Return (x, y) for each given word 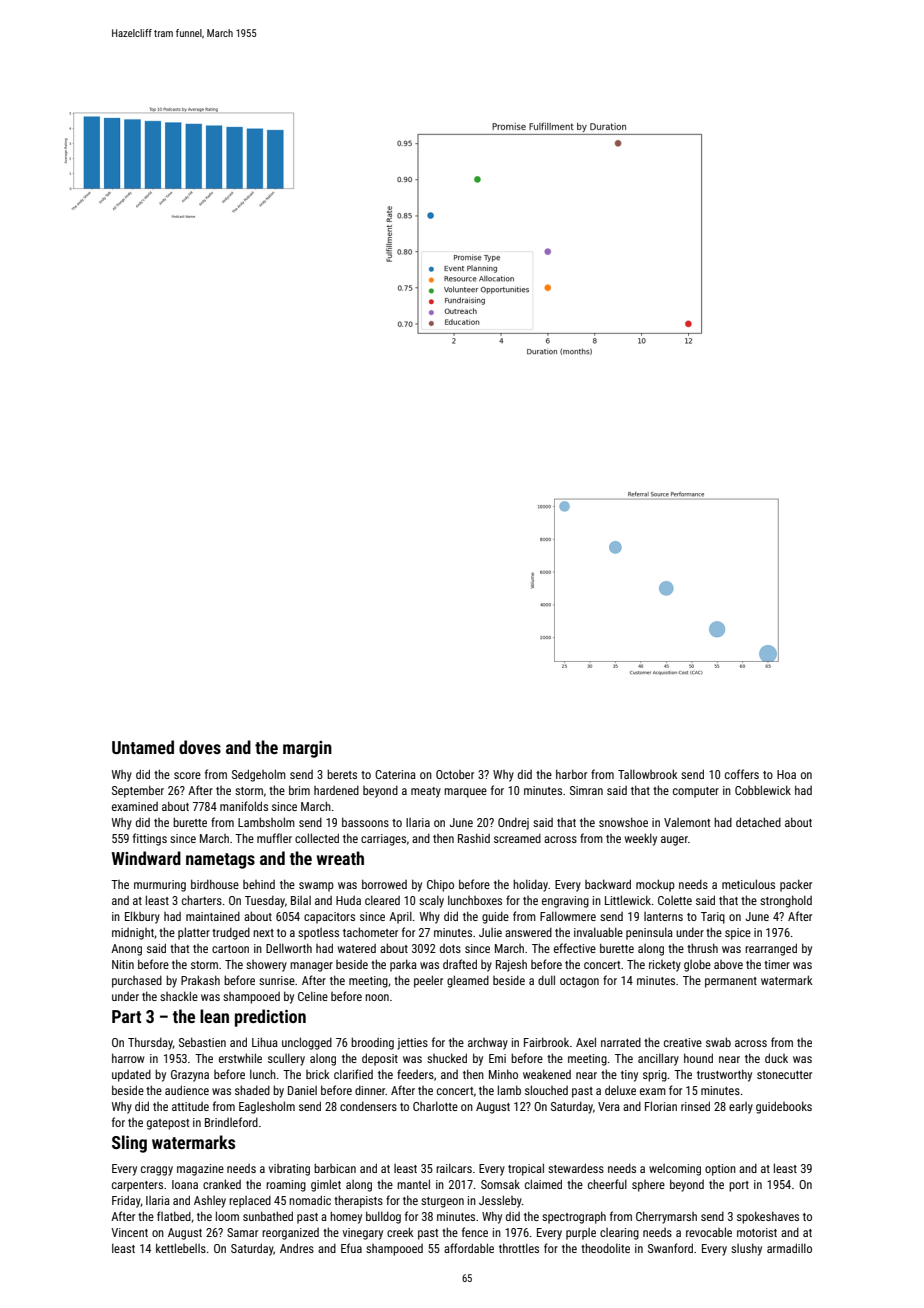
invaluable (598, 932)
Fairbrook (546, 1042)
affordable (469, 1248)
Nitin (123, 964)
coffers (742, 774)
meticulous (748, 884)
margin (307, 749)
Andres (297, 1248)
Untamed (143, 747)
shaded (252, 1090)
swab (718, 1042)
